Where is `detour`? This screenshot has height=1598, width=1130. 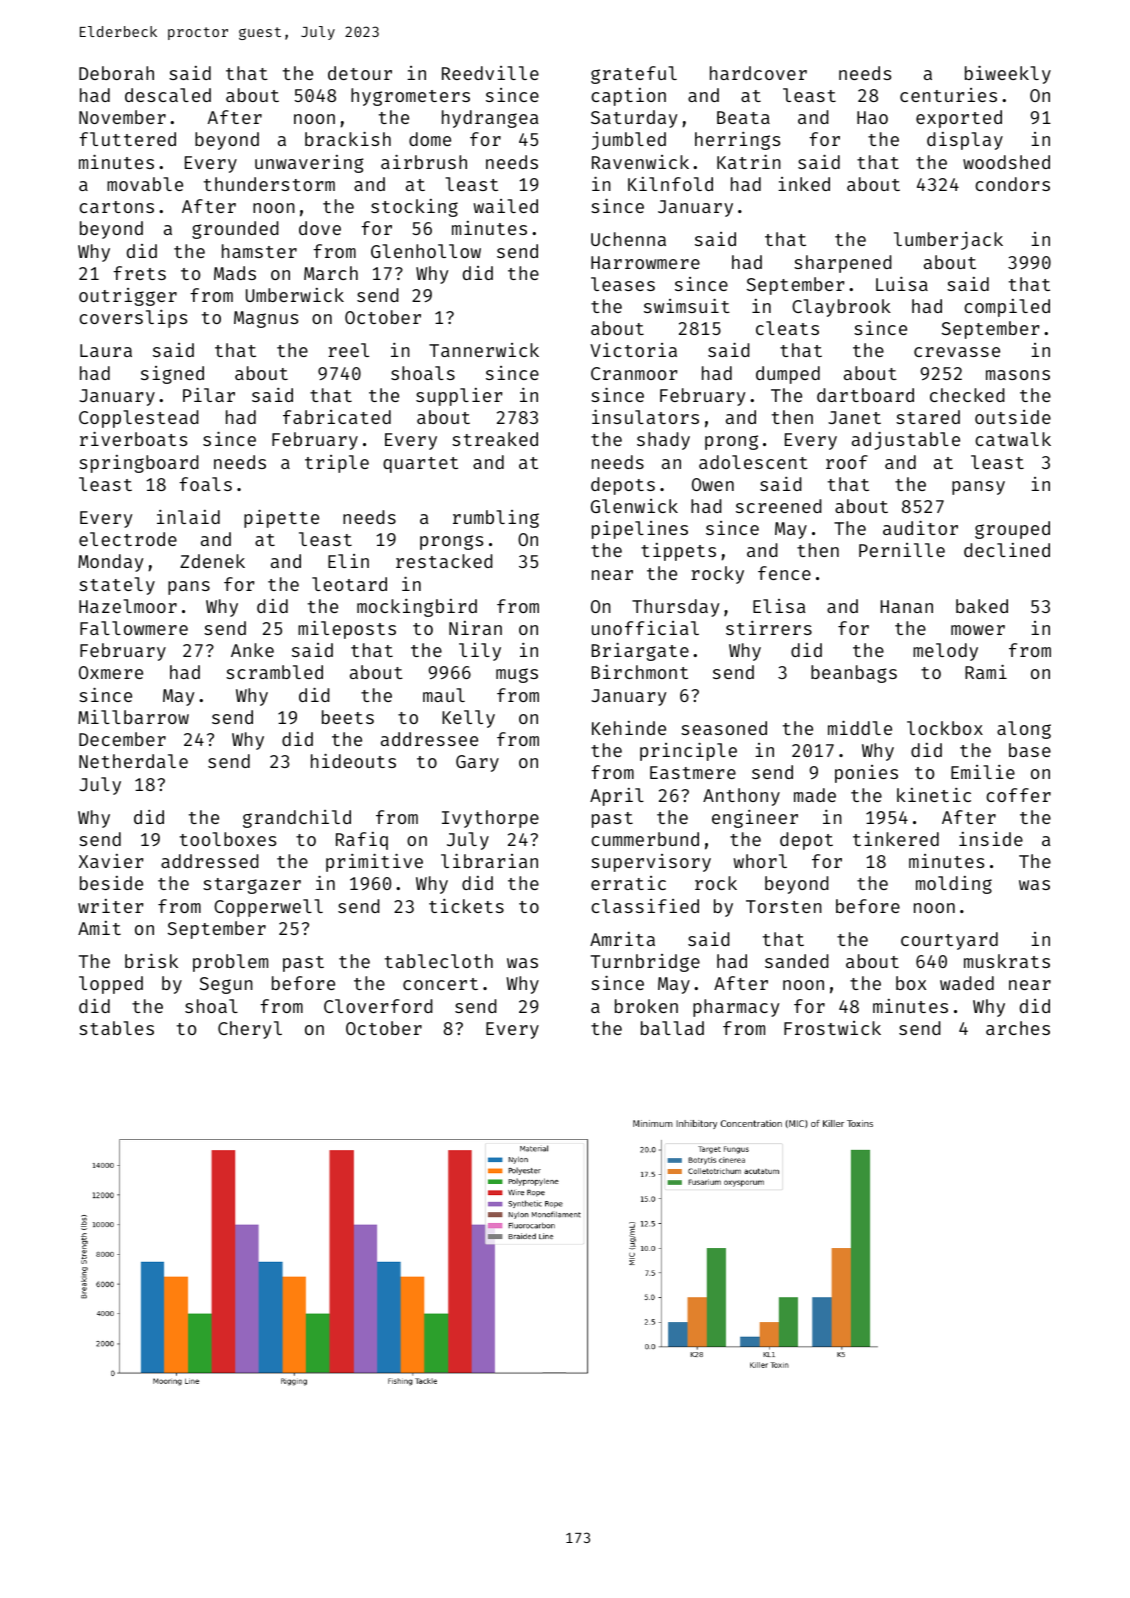 detour is located at coordinates (360, 73).
